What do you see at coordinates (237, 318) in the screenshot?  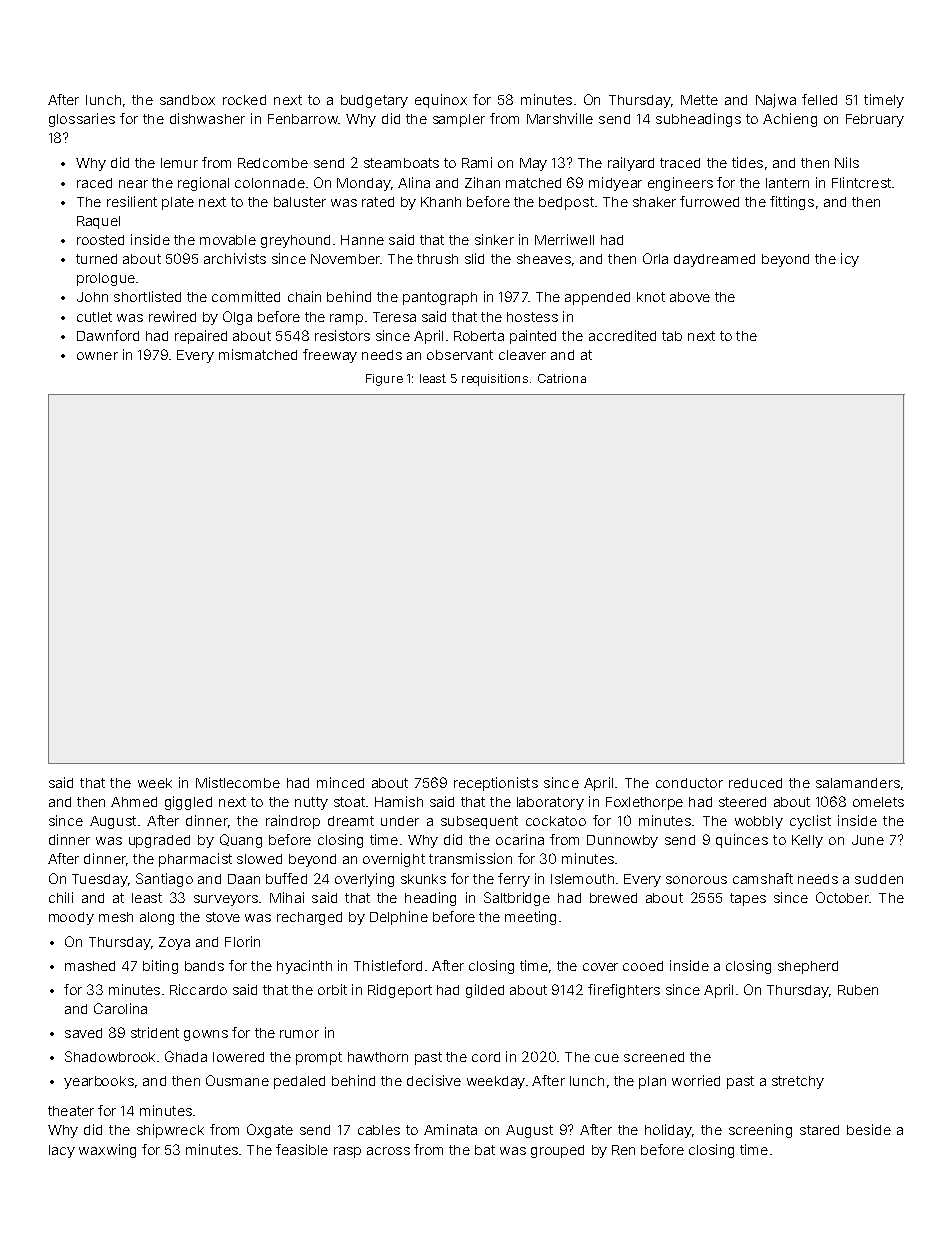 I see `Olga` at bounding box center [237, 318].
